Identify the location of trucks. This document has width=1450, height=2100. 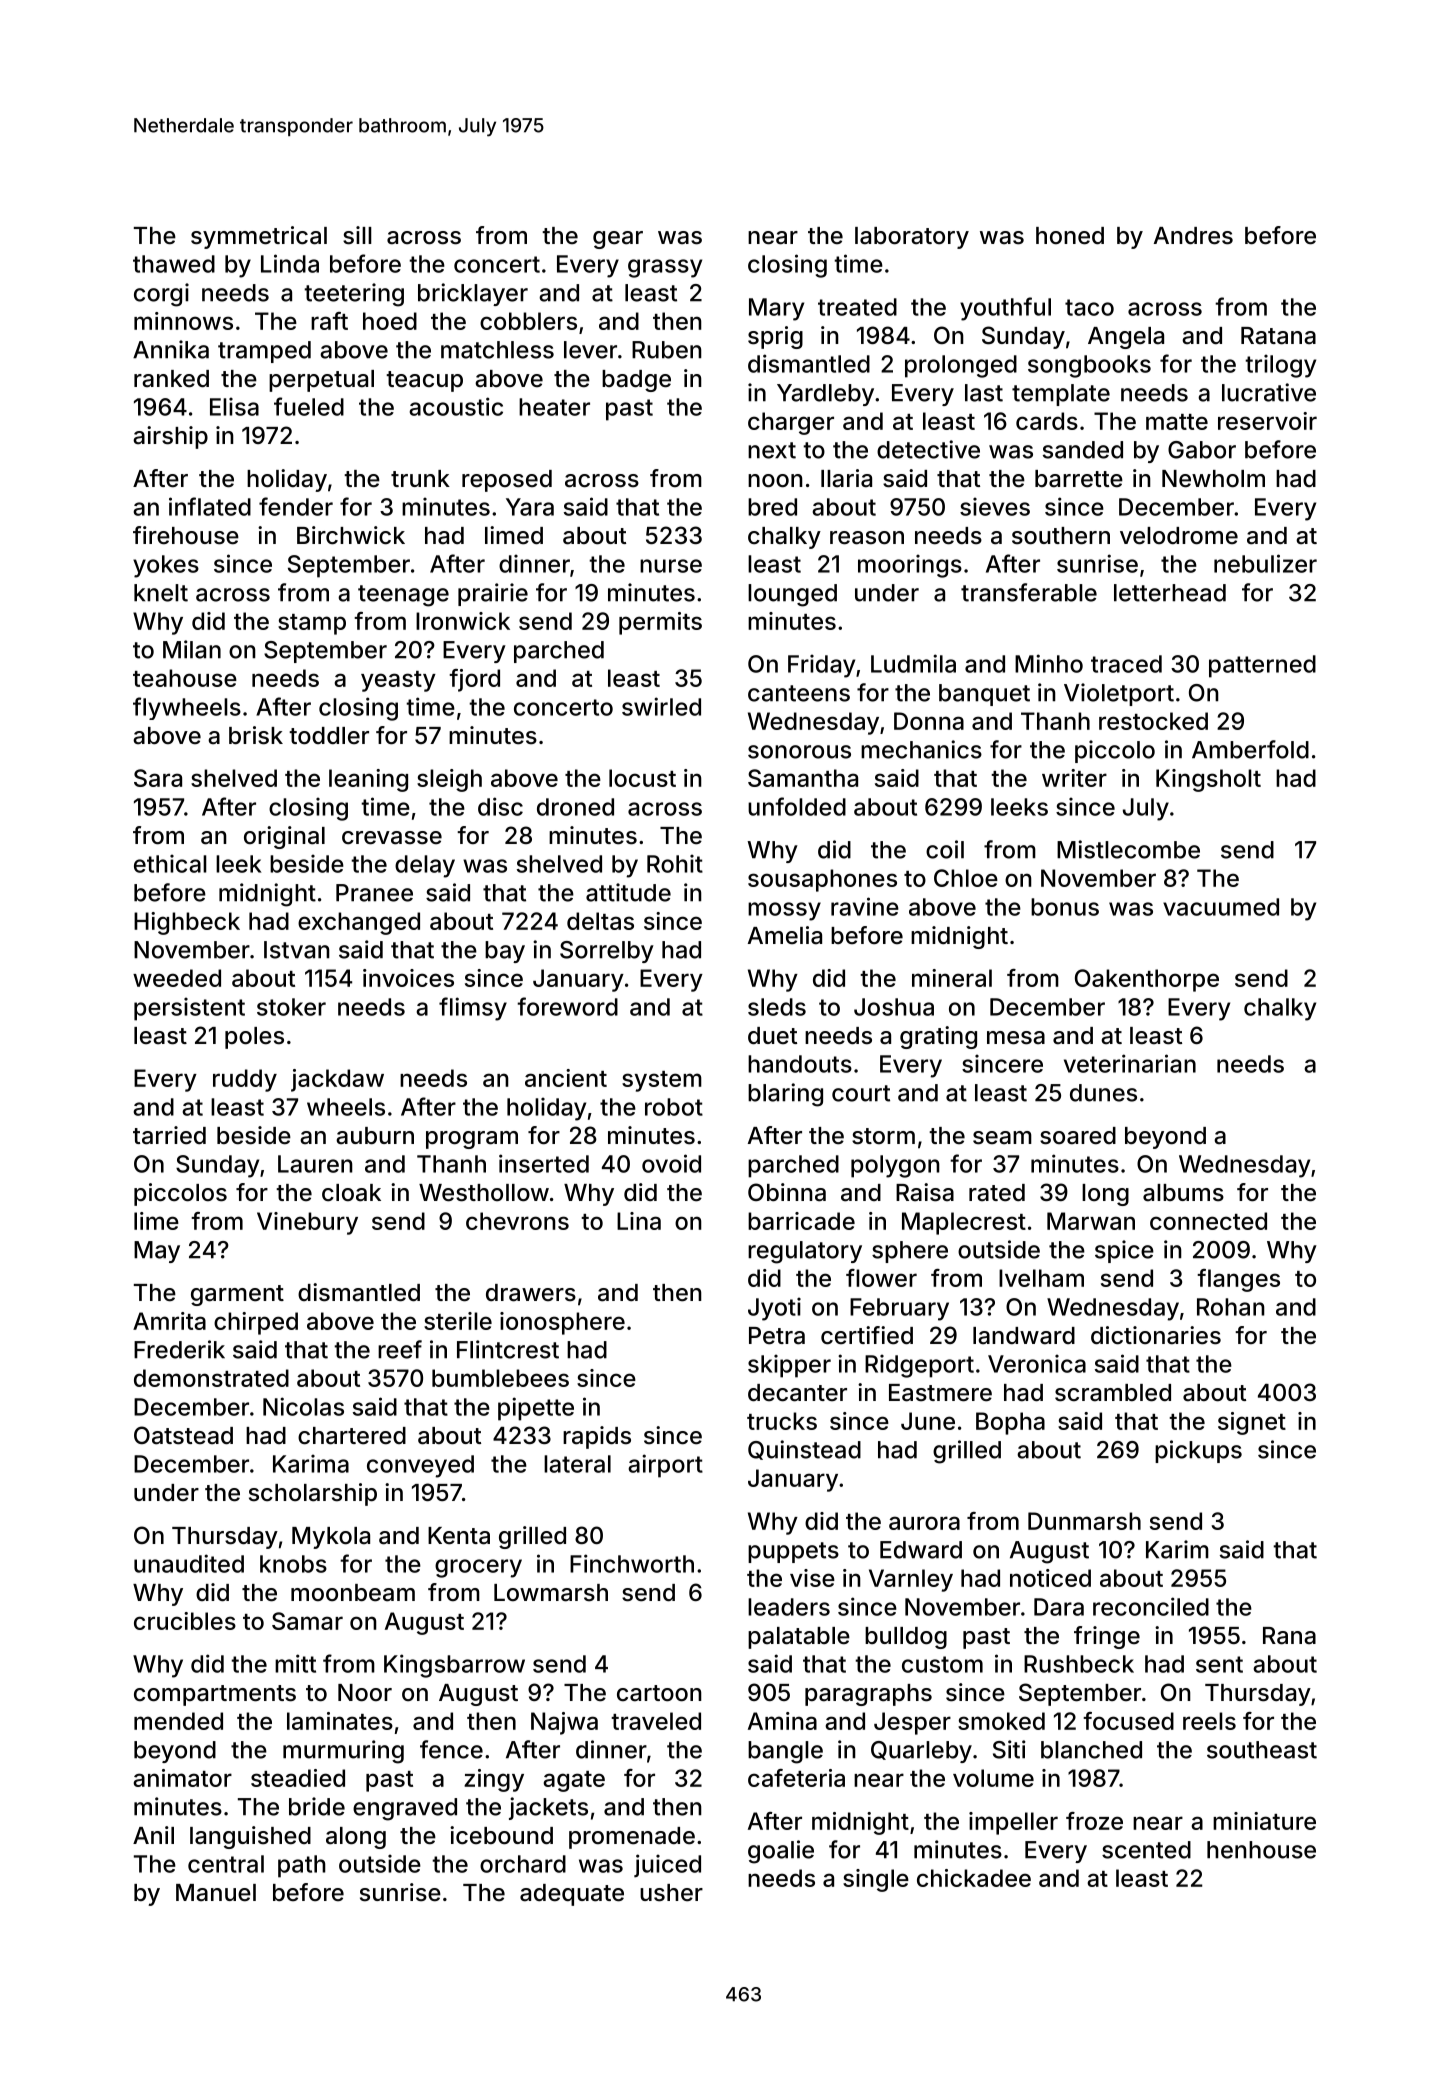
(782, 1421).
